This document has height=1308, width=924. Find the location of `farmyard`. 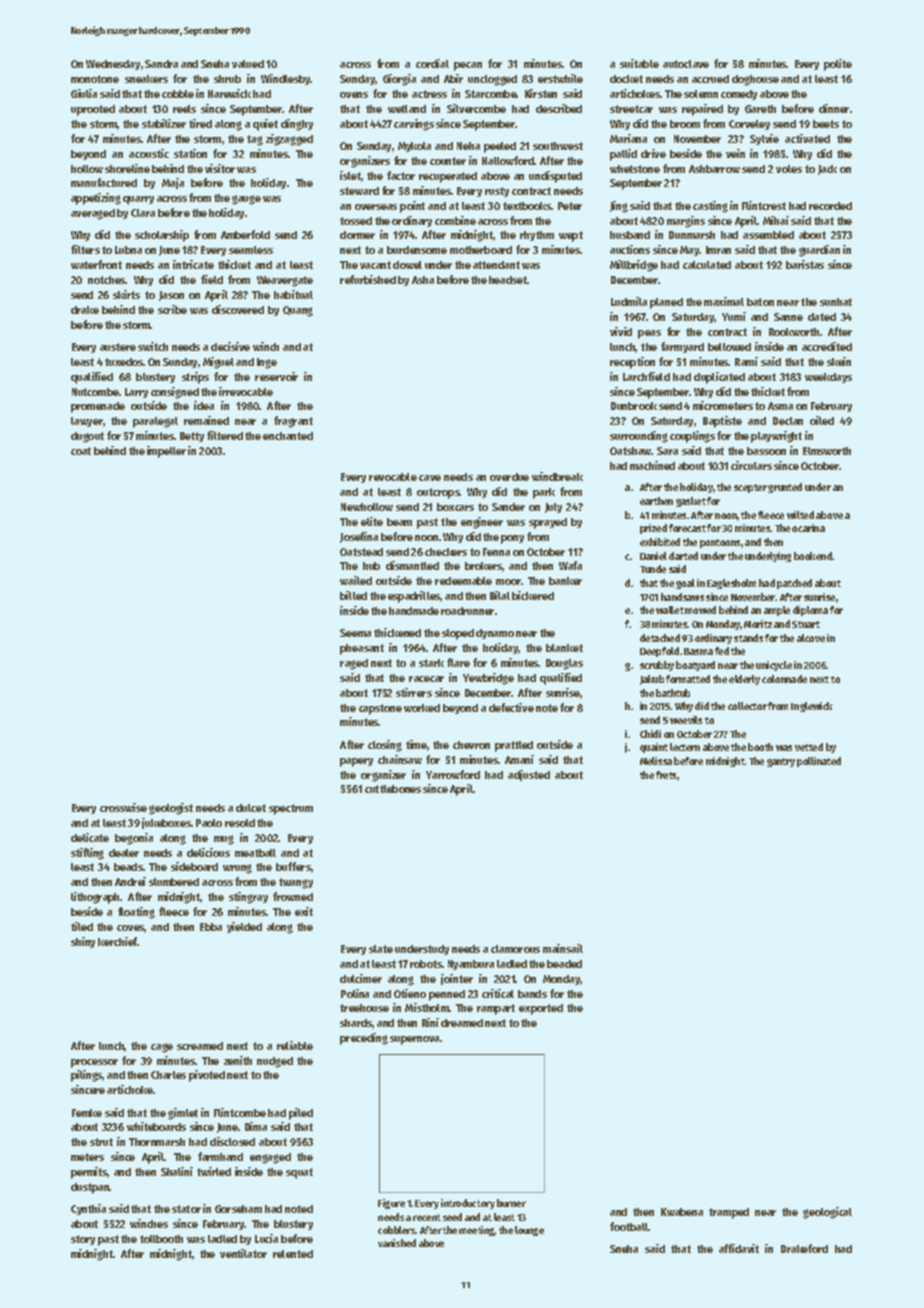

farmyard is located at coordinates (682, 347).
